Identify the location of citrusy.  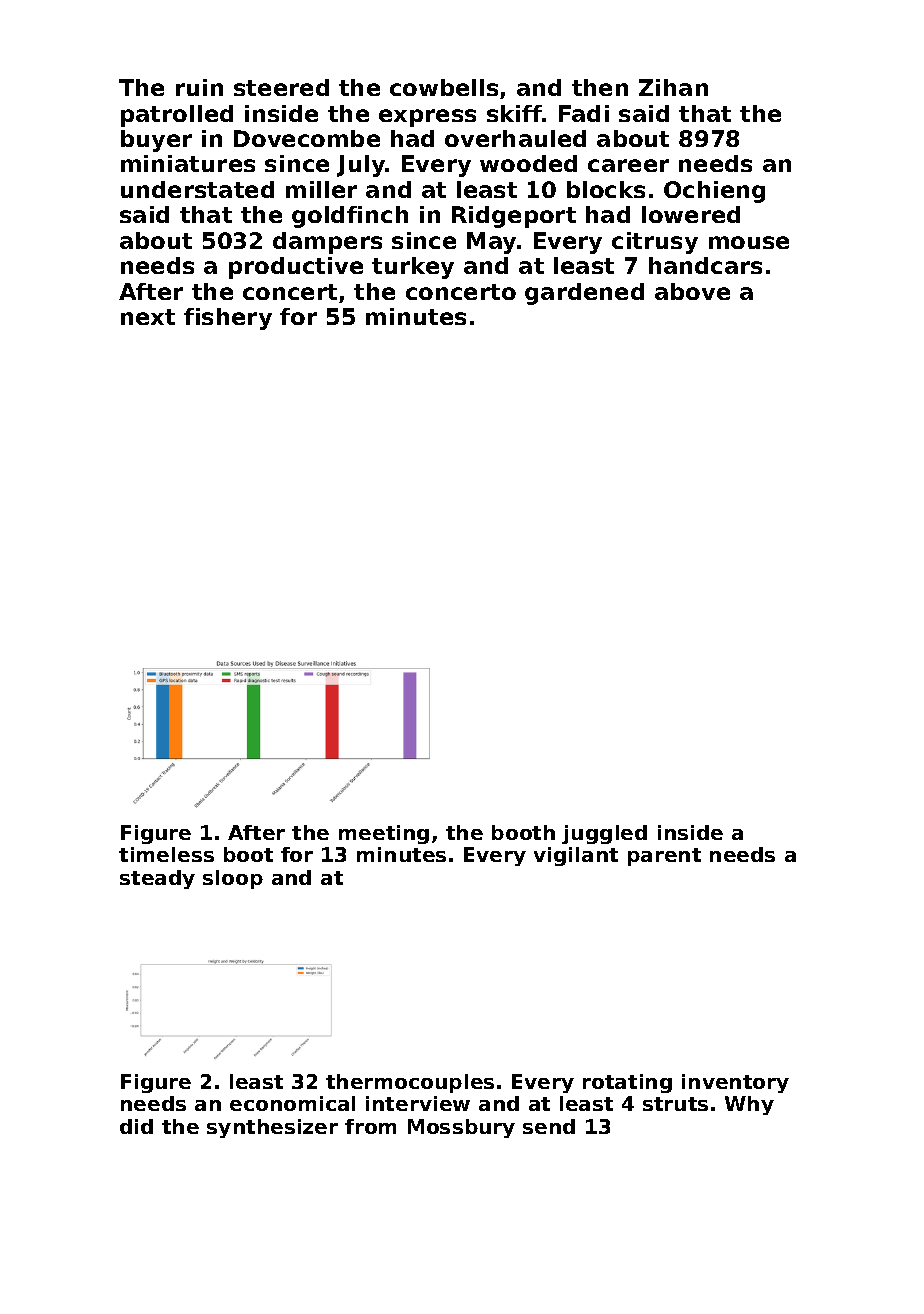
(655, 243).
